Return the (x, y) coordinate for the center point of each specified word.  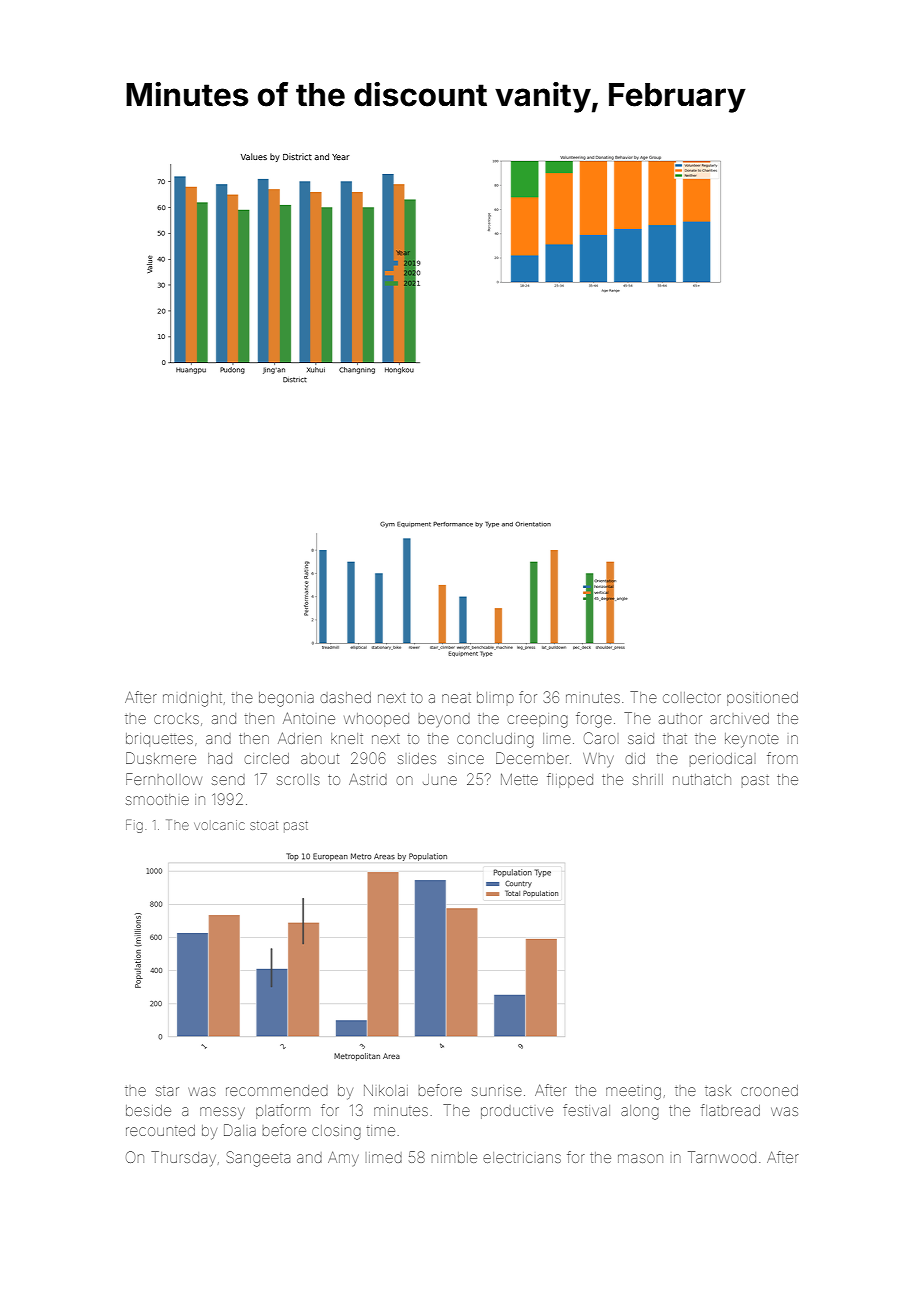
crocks (176, 719)
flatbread (730, 1110)
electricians (522, 1157)
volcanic (219, 825)
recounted (160, 1130)
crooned (769, 1090)
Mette (519, 779)
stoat (264, 825)
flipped (570, 780)
